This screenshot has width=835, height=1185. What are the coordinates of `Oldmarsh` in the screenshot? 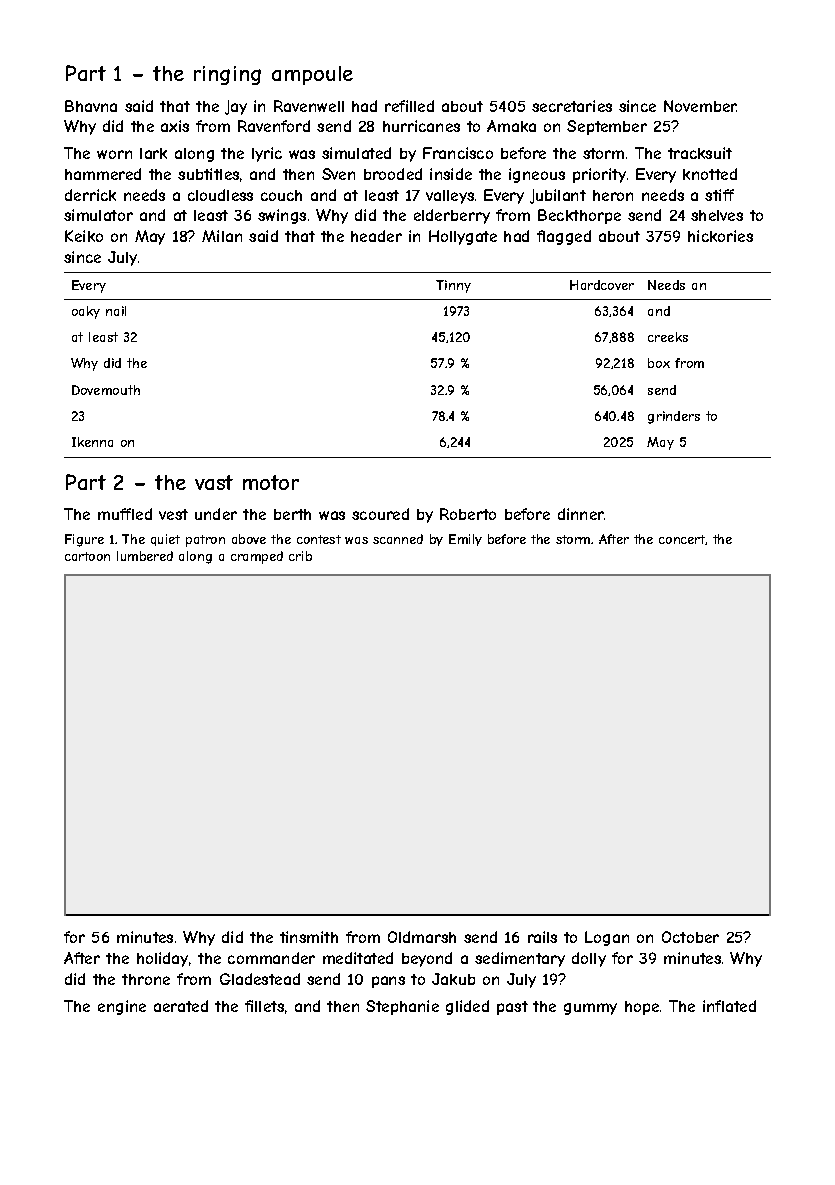 It's located at (422, 937).
